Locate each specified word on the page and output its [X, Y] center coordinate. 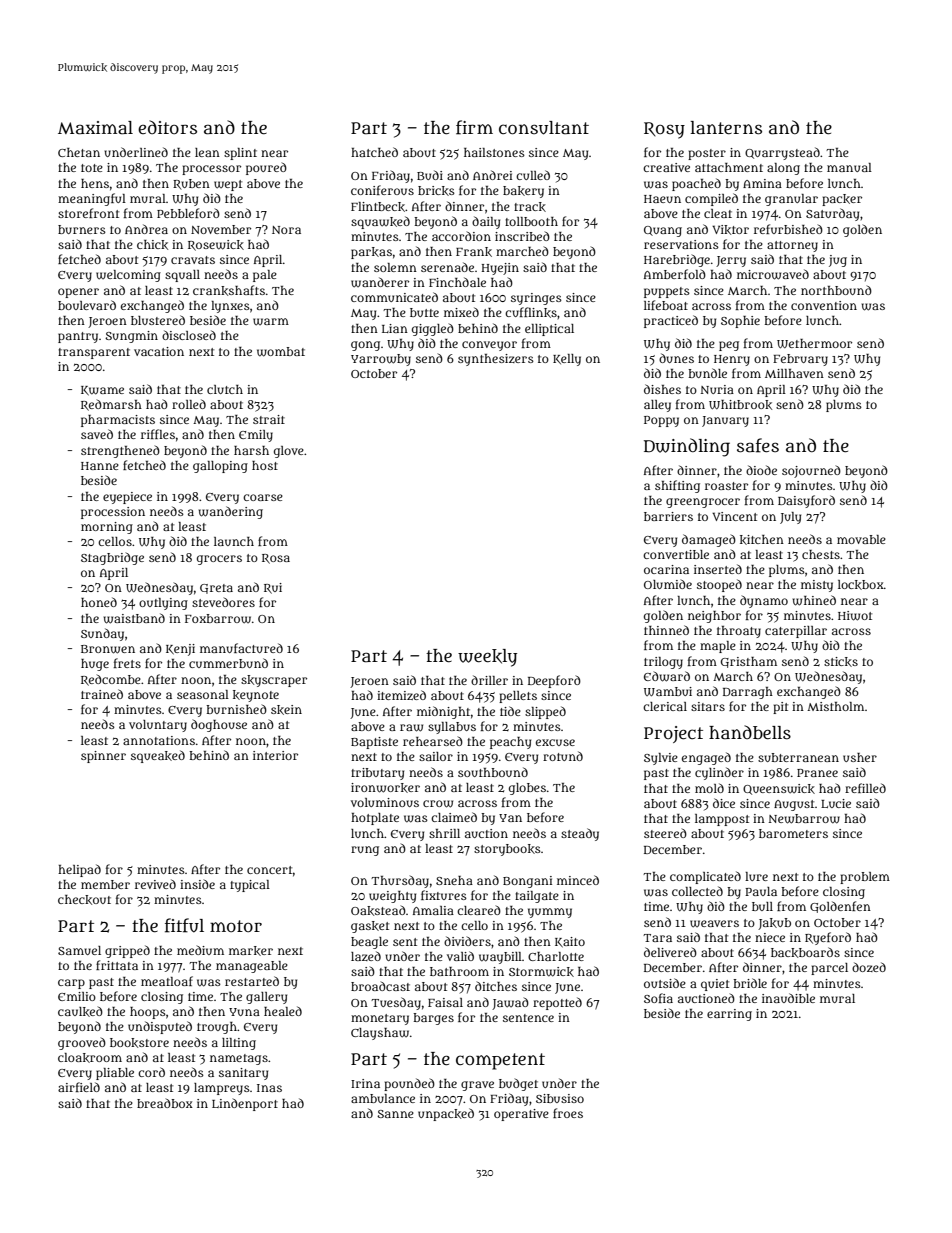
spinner [103, 757]
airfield [79, 1087]
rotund [563, 756]
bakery [523, 192]
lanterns [726, 128]
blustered [158, 320]
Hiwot [855, 616]
